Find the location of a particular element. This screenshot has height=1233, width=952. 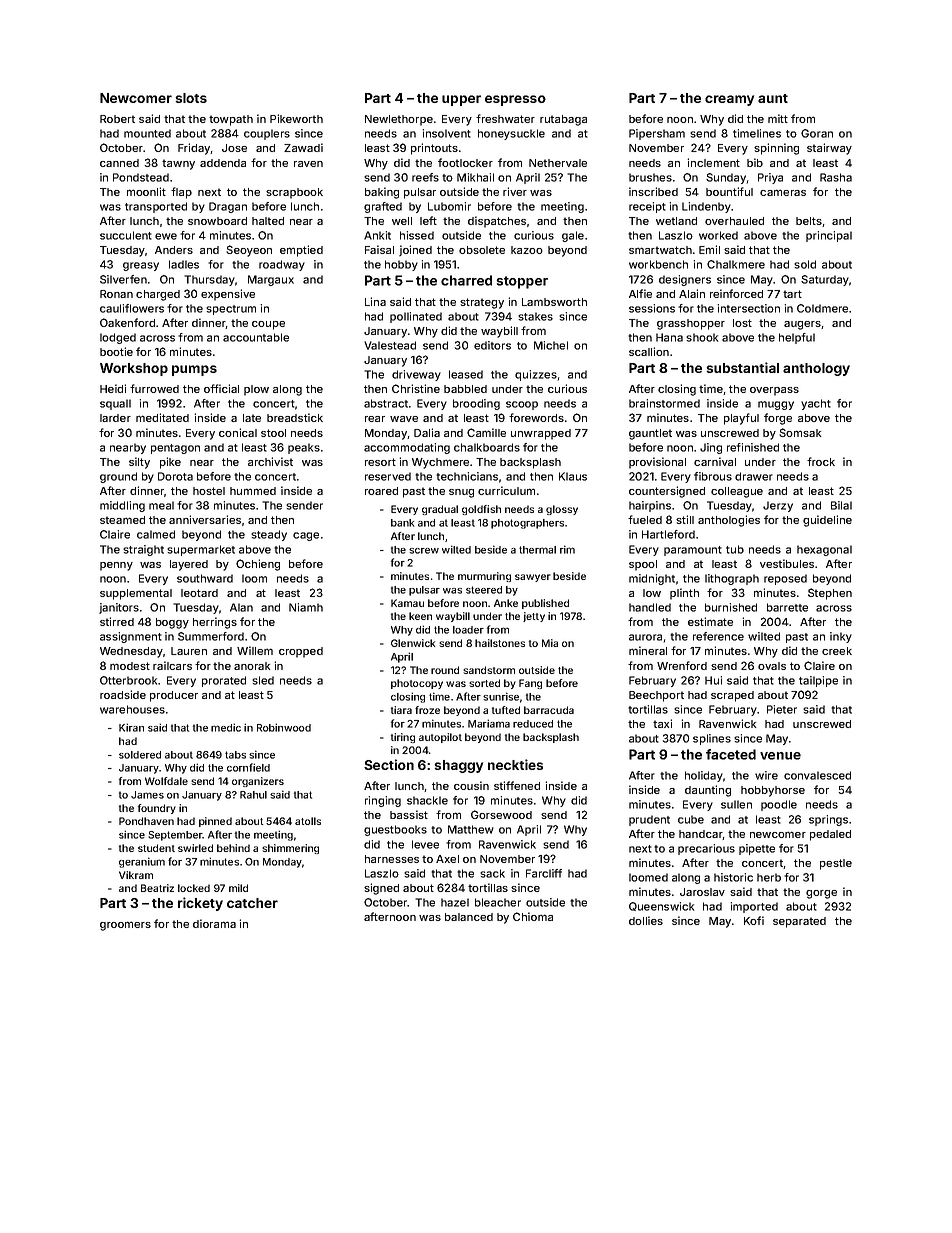

espresso is located at coordinates (515, 100).
